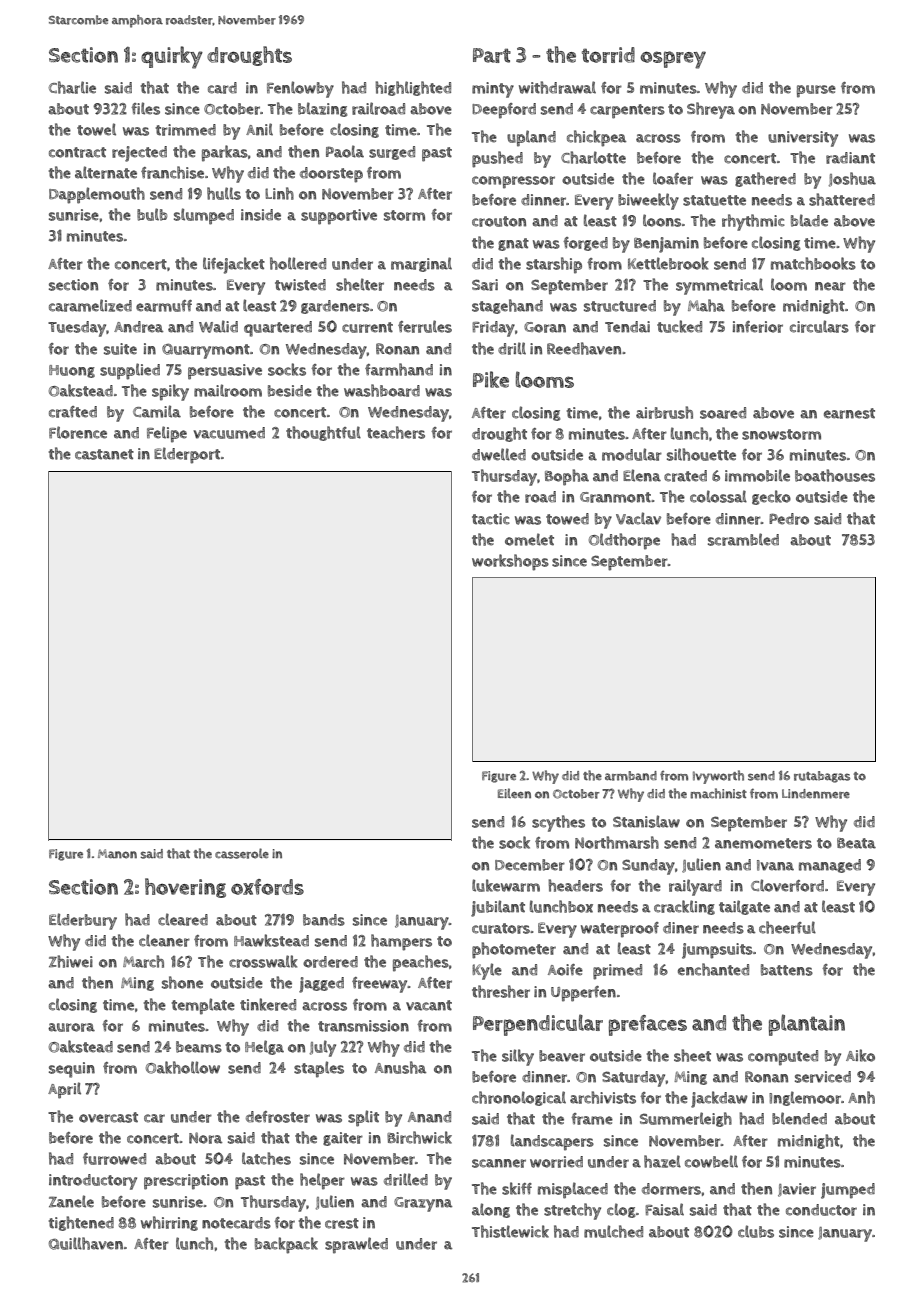 The width and height of the screenshot is (924, 1308). What do you see at coordinates (322, 109) in the screenshot?
I see `blazing` at bounding box center [322, 109].
